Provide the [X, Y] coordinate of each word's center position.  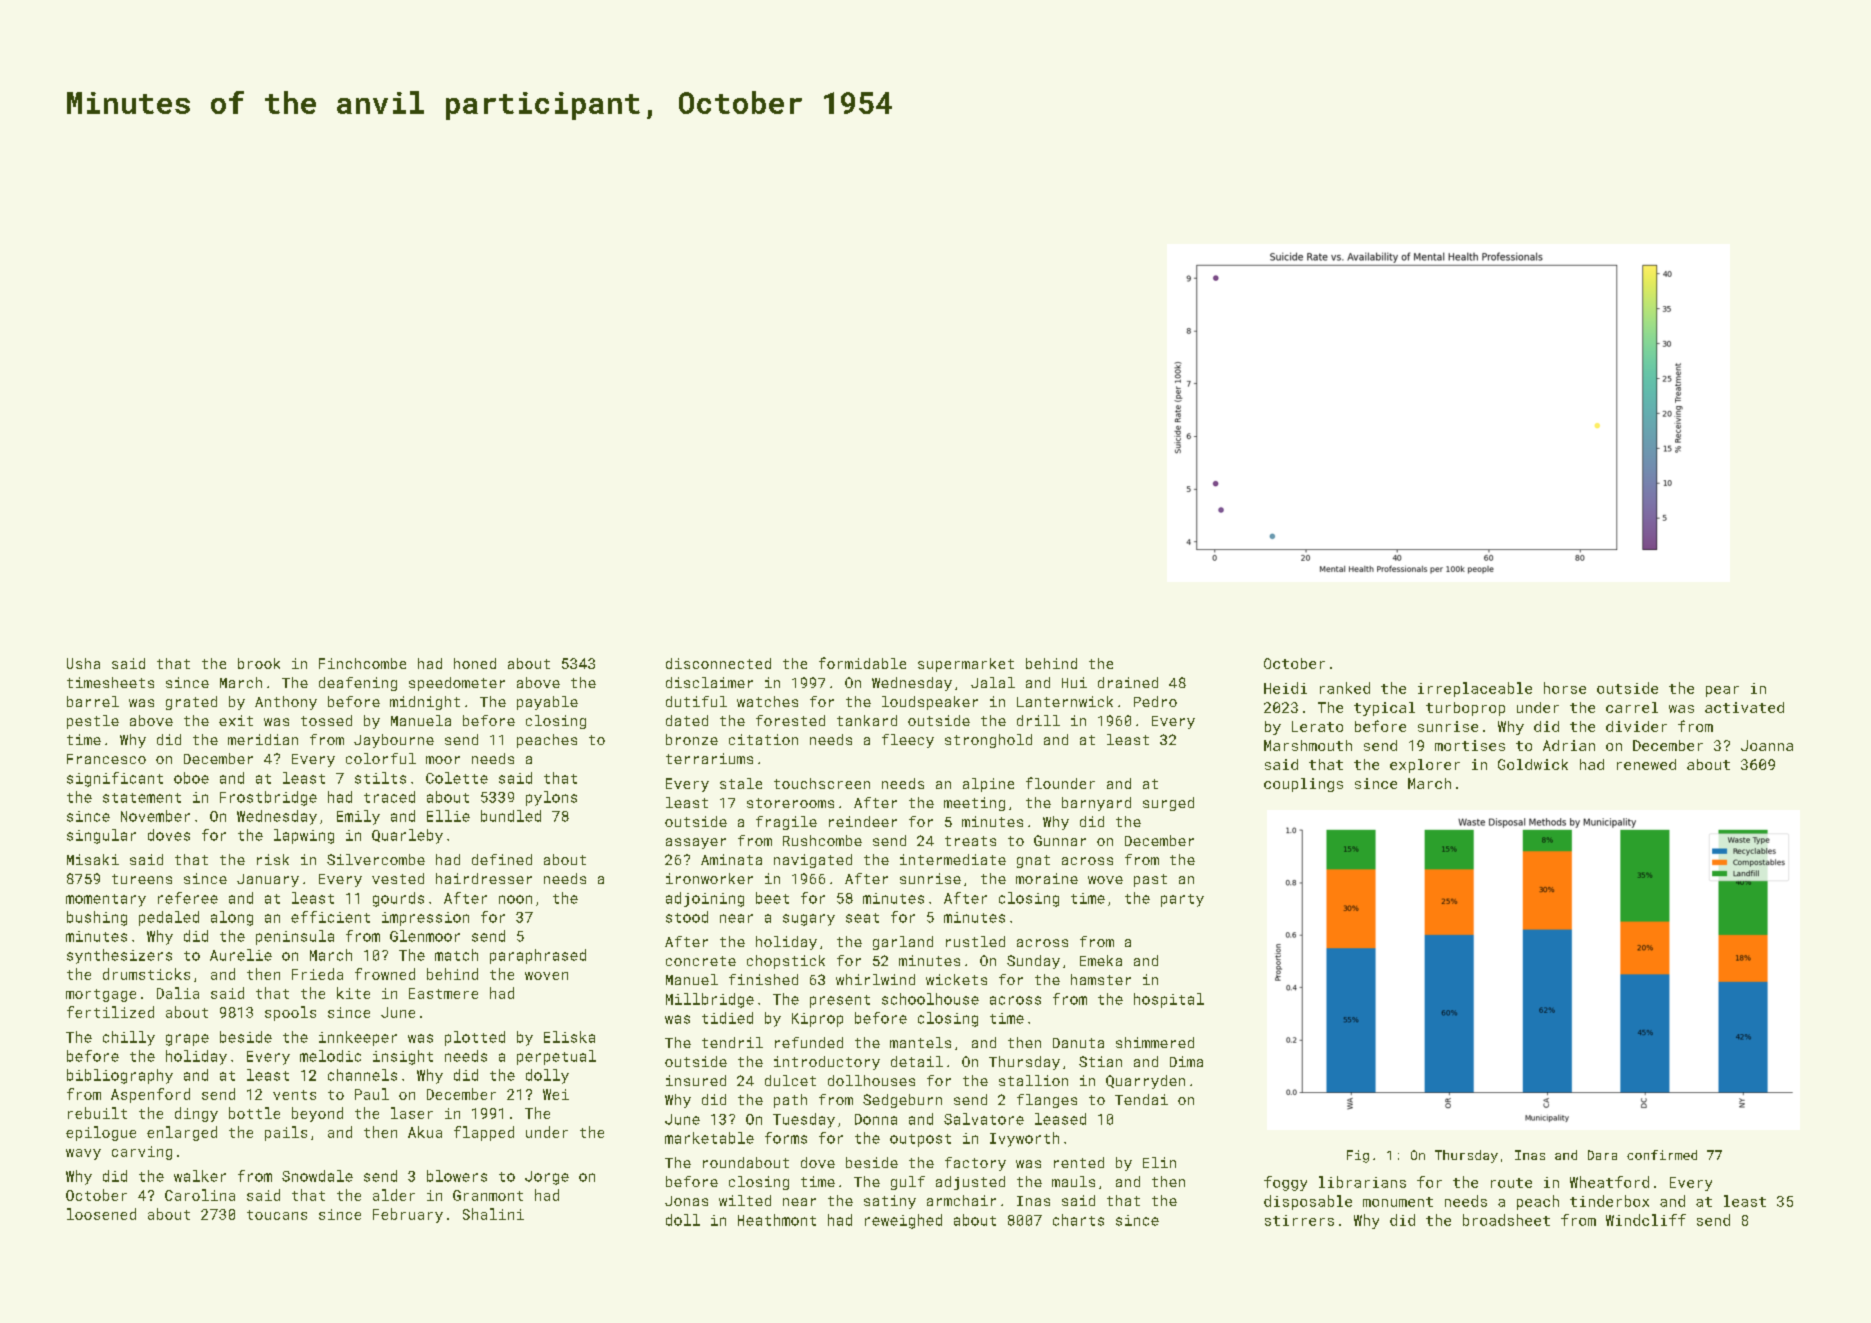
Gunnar [1060, 840]
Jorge [547, 1178]
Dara [1602, 1155]
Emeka [1101, 960]
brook [259, 663]
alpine [988, 785]
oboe [191, 778]
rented [1079, 1162]
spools [290, 1013]
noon [515, 899]
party [1182, 900]
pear [1722, 691]
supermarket [966, 665]
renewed [1646, 764]
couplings [1303, 785]
